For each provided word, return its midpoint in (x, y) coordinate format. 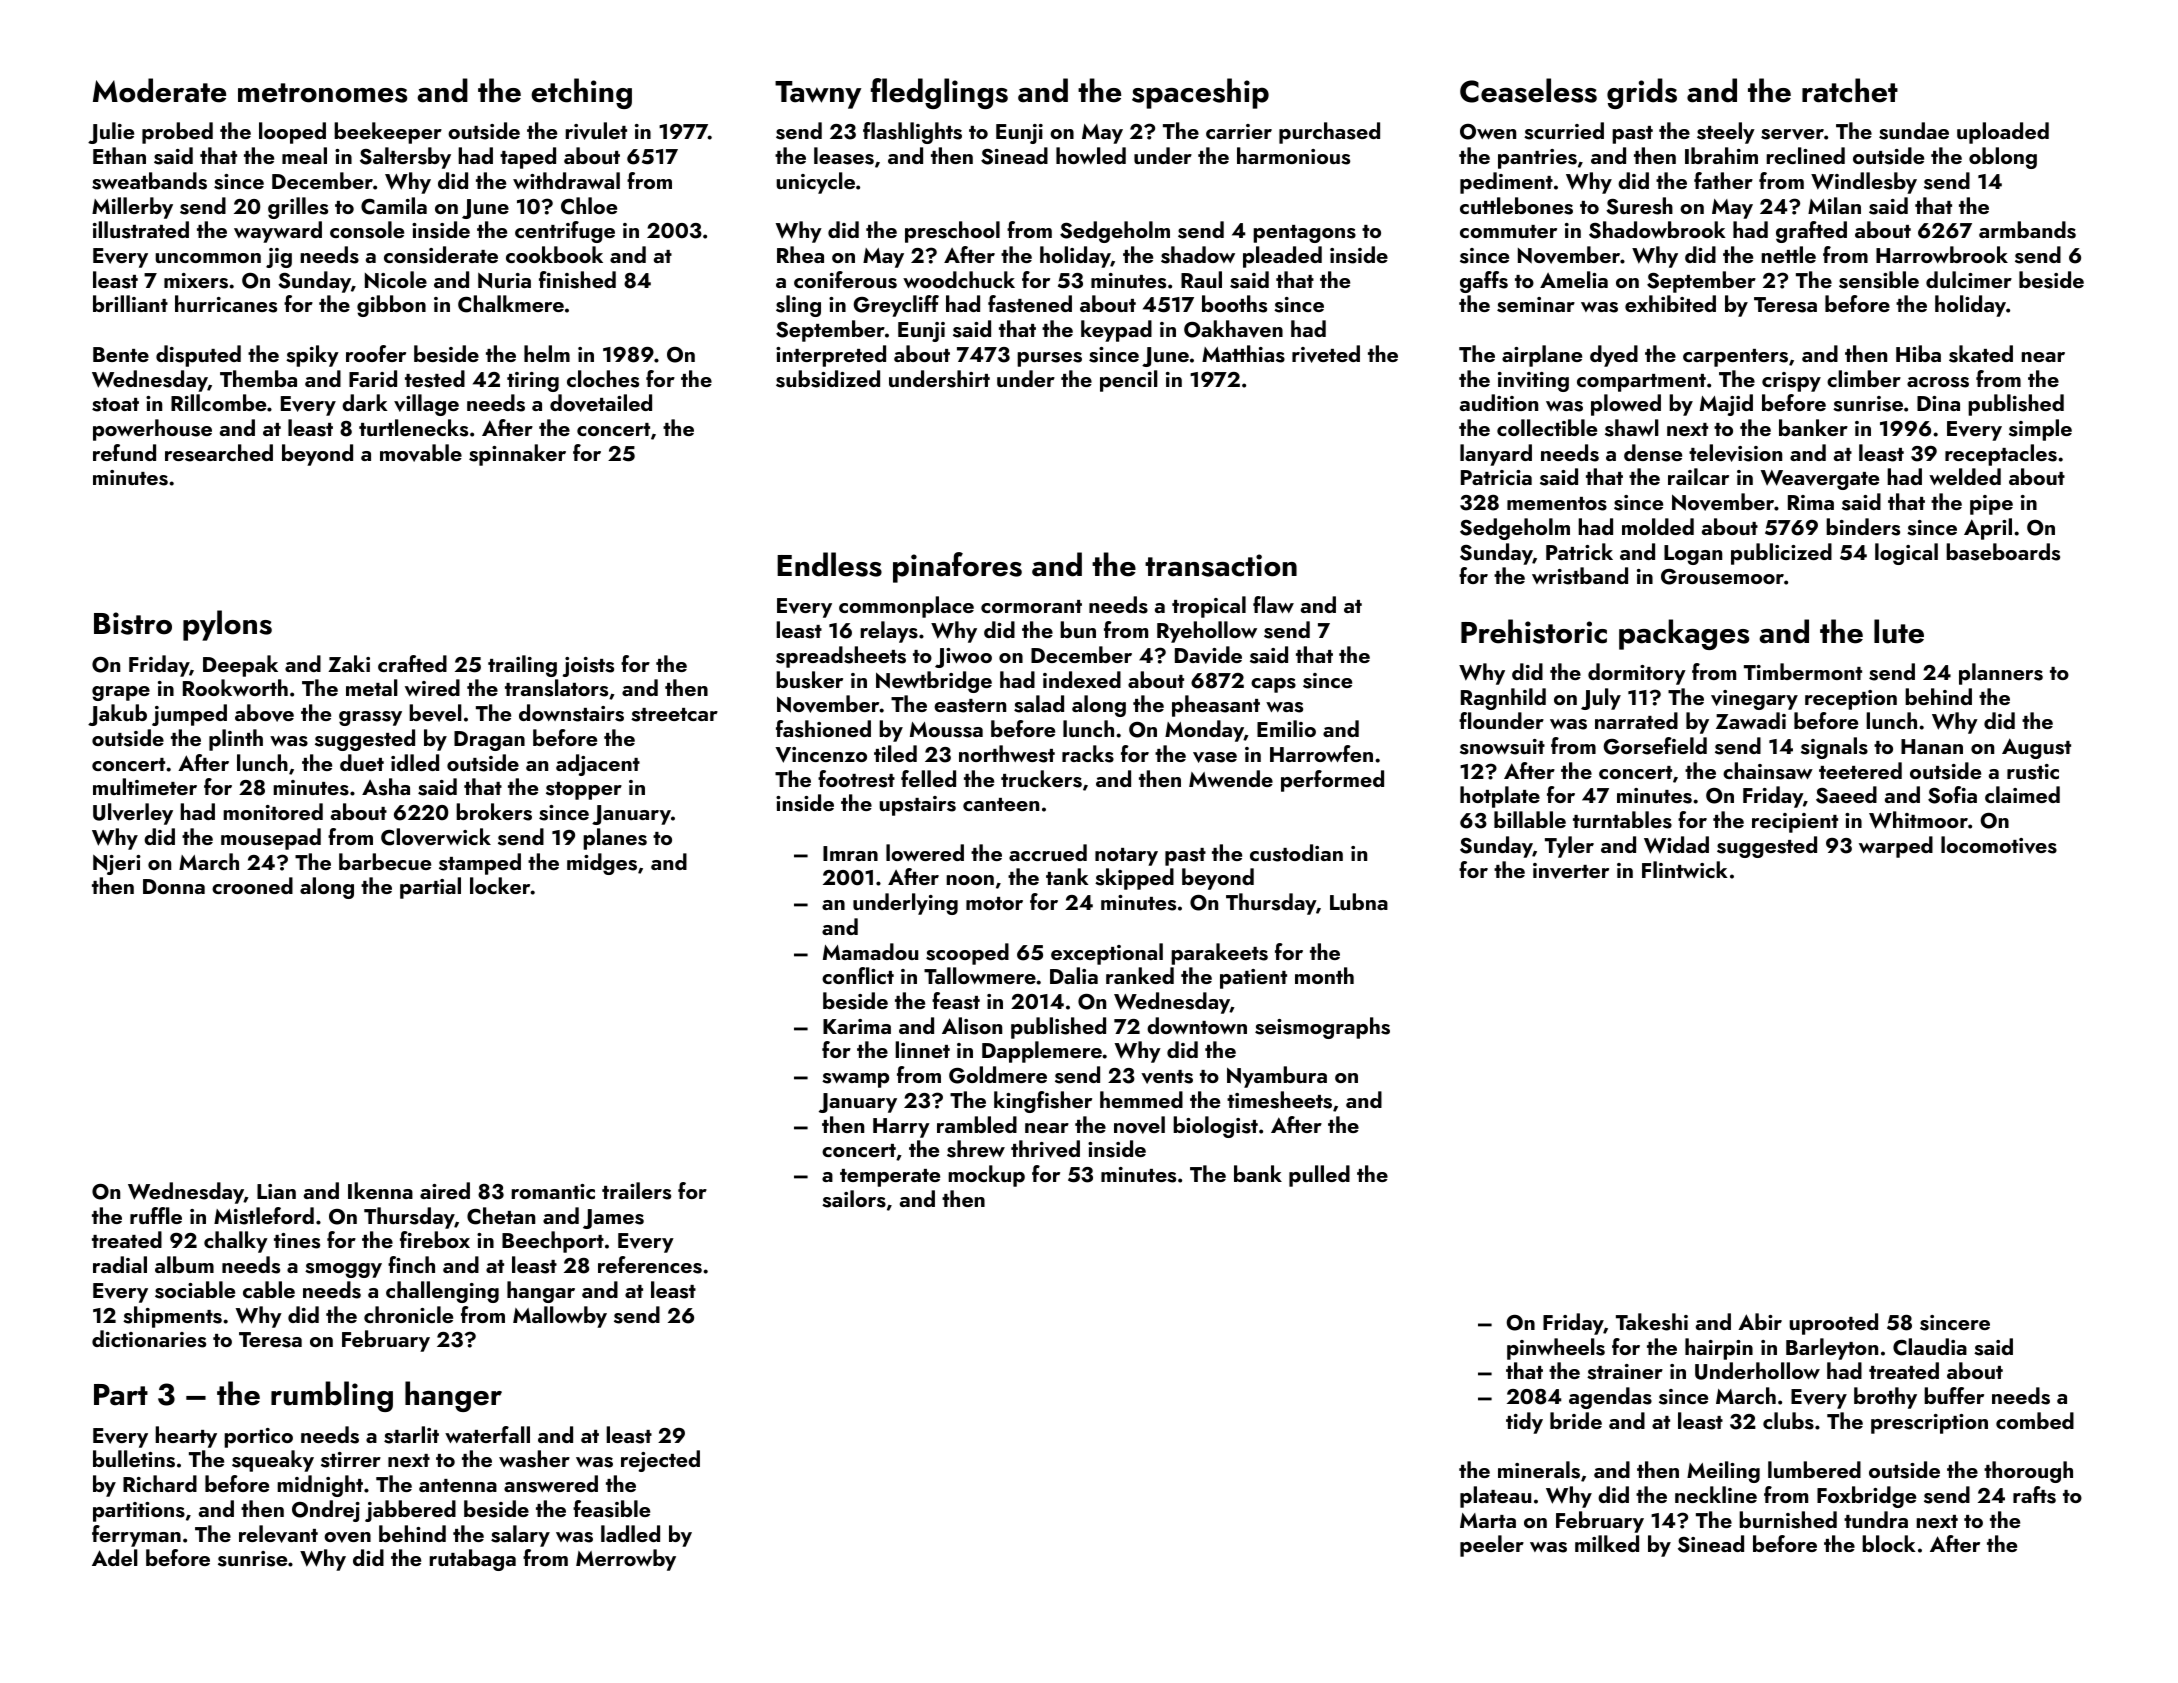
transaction (1221, 565)
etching (581, 93)
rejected (660, 1461)
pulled (1319, 1176)
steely (1726, 133)
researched (219, 453)
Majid (1726, 405)
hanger (453, 1396)
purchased (1329, 133)
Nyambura (1277, 1077)
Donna (174, 886)
